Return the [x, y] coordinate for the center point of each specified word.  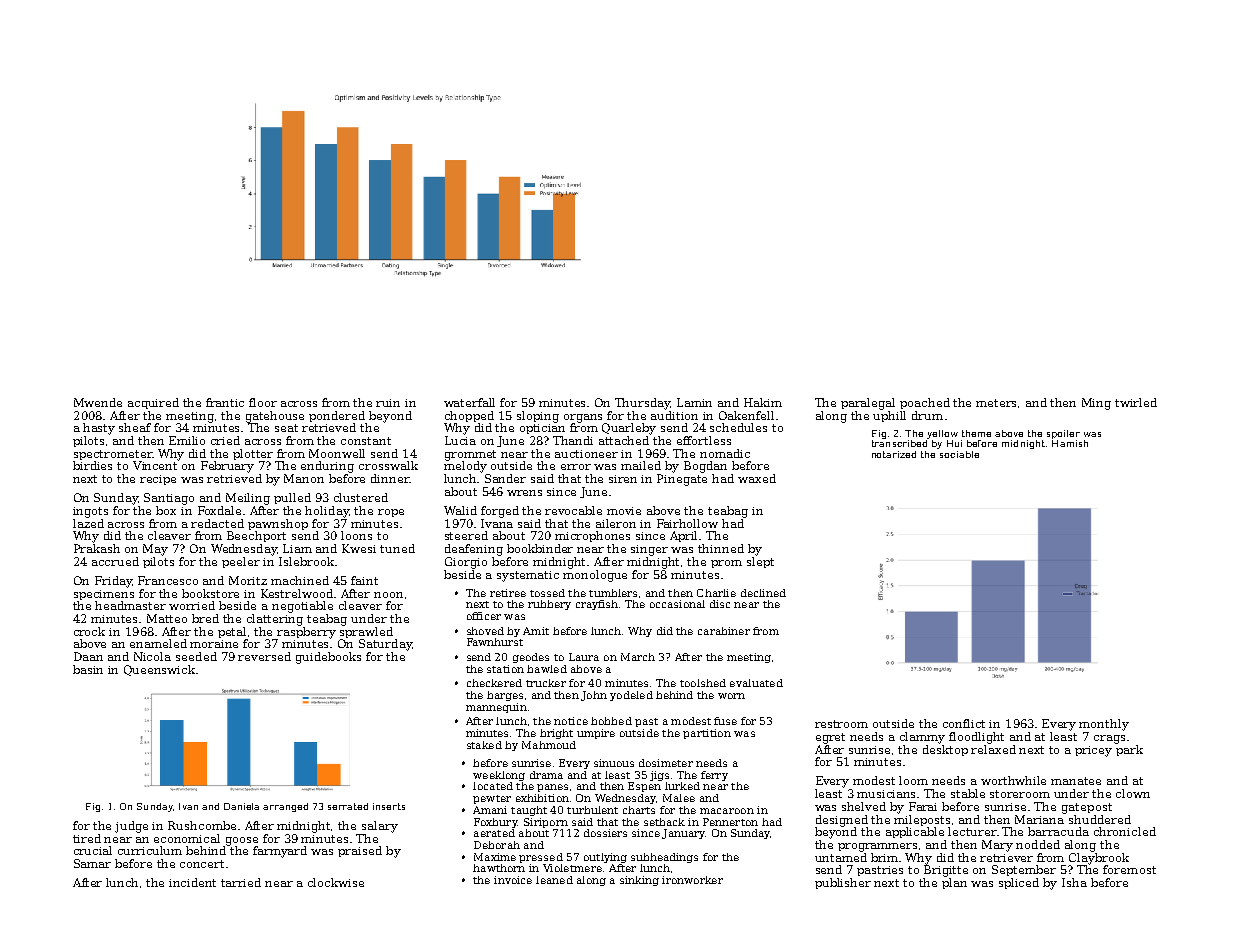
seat [286, 428]
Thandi [573, 440]
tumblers [613, 593]
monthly [1104, 725]
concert [202, 864]
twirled [1136, 402]
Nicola [152, 656]
